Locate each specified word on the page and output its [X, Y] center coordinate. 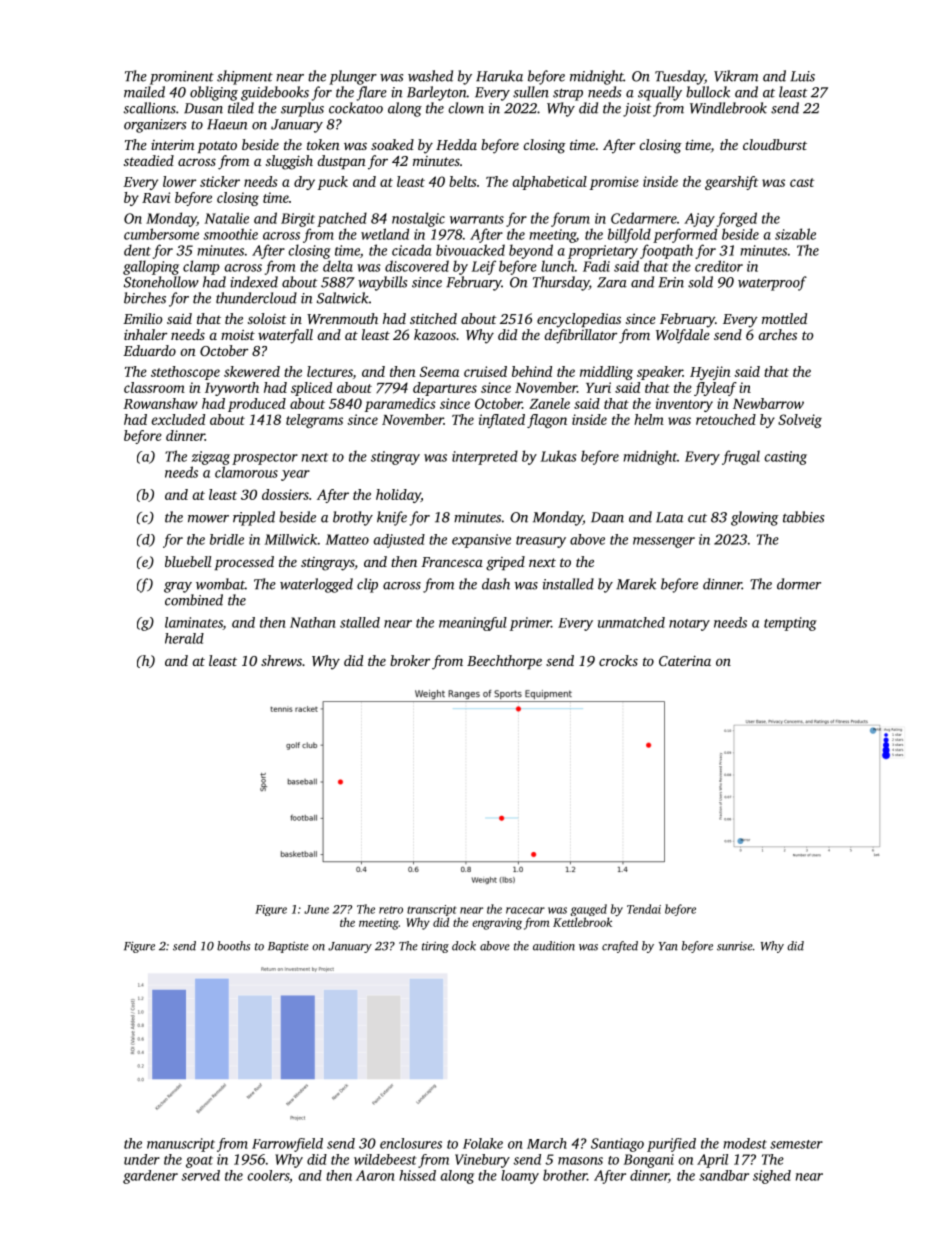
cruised [485, 371]
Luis [802, 76]
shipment [245, 77]
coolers [268, 1175]
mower [208, 519]
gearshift [731, 183]
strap [568, 94]
